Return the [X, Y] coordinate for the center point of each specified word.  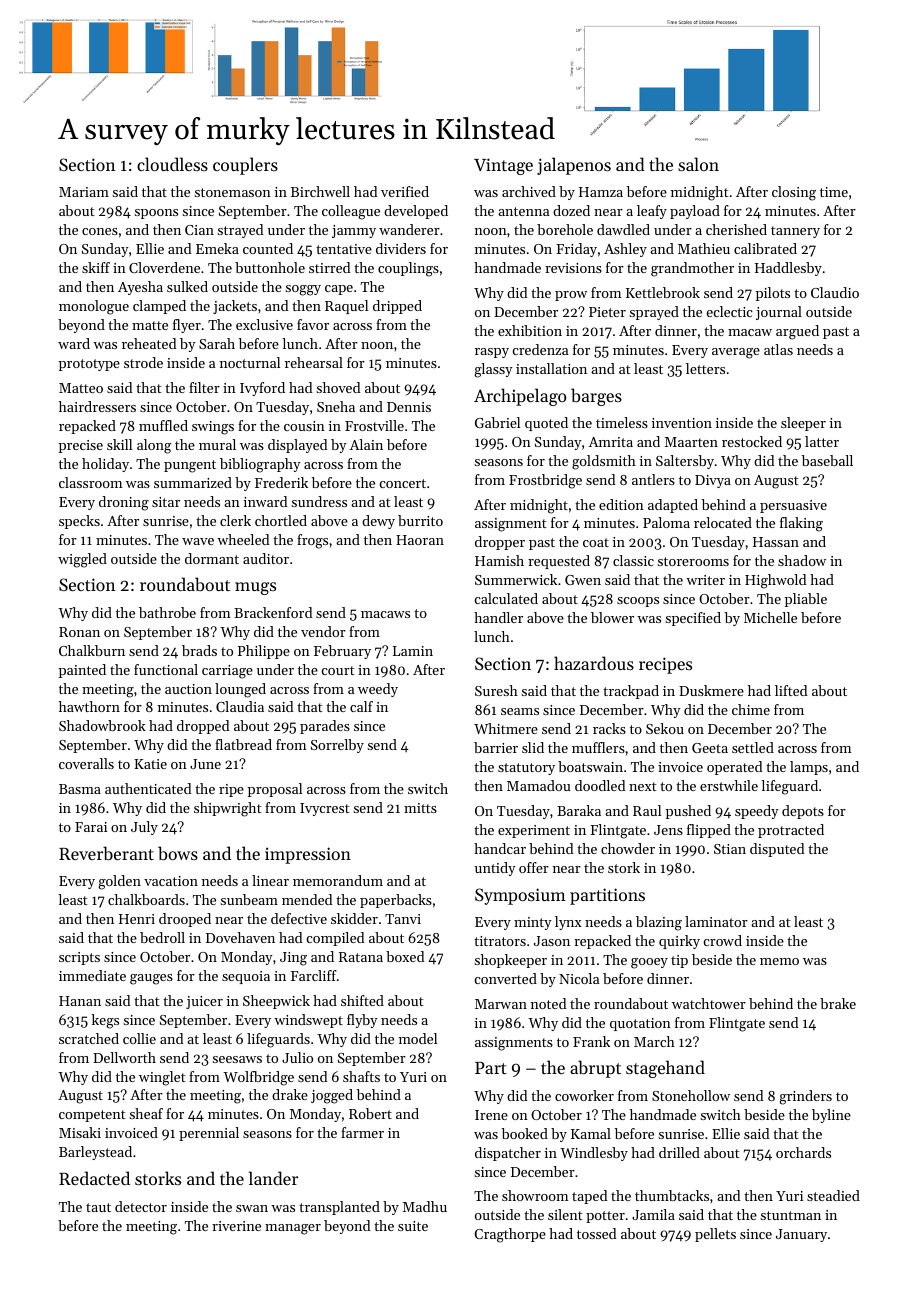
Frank [591, 1041]
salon [698, 164]
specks [79, 522]
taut [98, 1207]
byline [831, 1116]
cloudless [172, 164]
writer [705, 580]
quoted [546, 424]
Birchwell [320, 191]
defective [299, 918]
